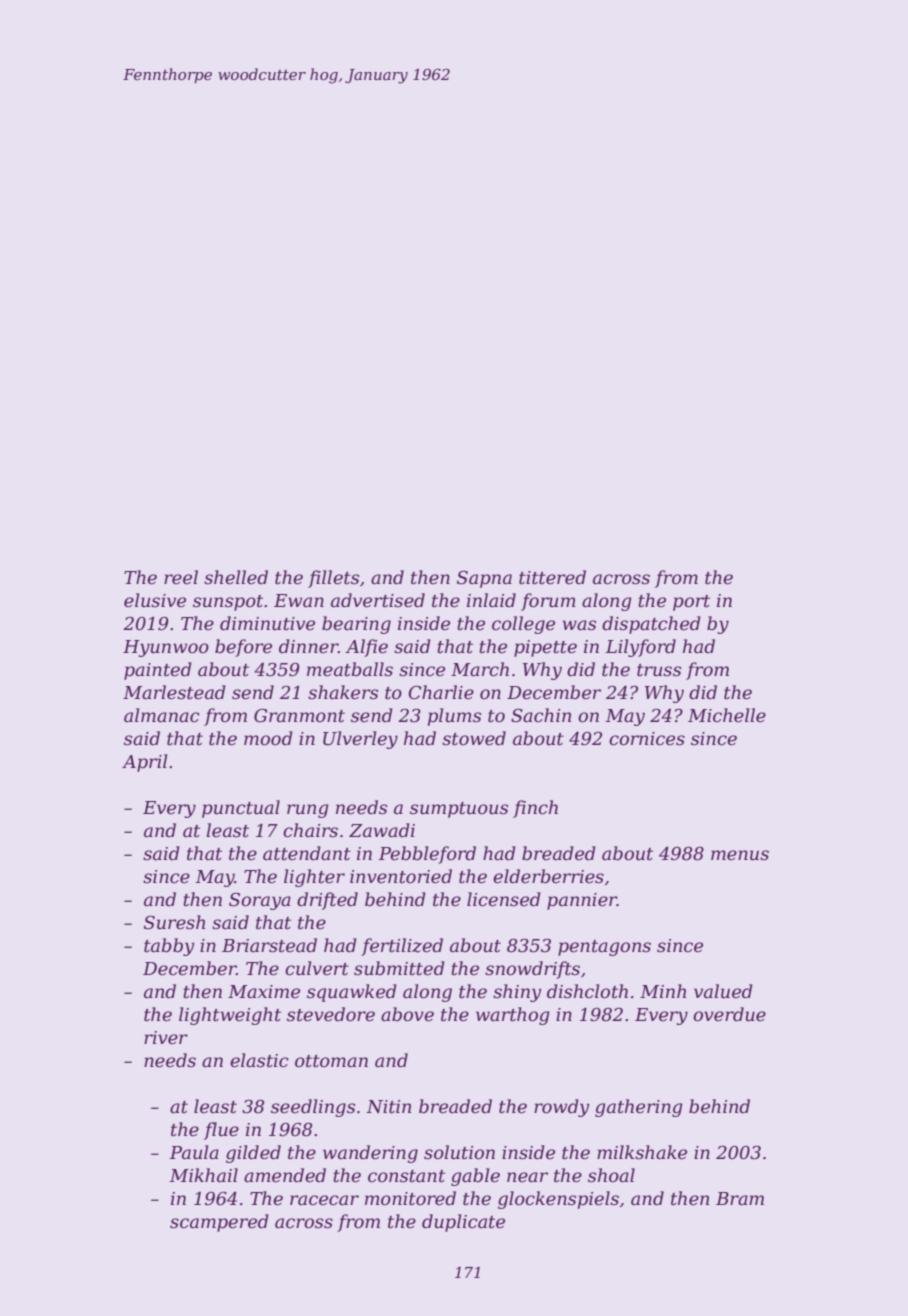 The image size is (908, 1316). What do you see at coordinates (333, 579) in the screenshot?
I see `fillets` at bounding box center [333, 579].
